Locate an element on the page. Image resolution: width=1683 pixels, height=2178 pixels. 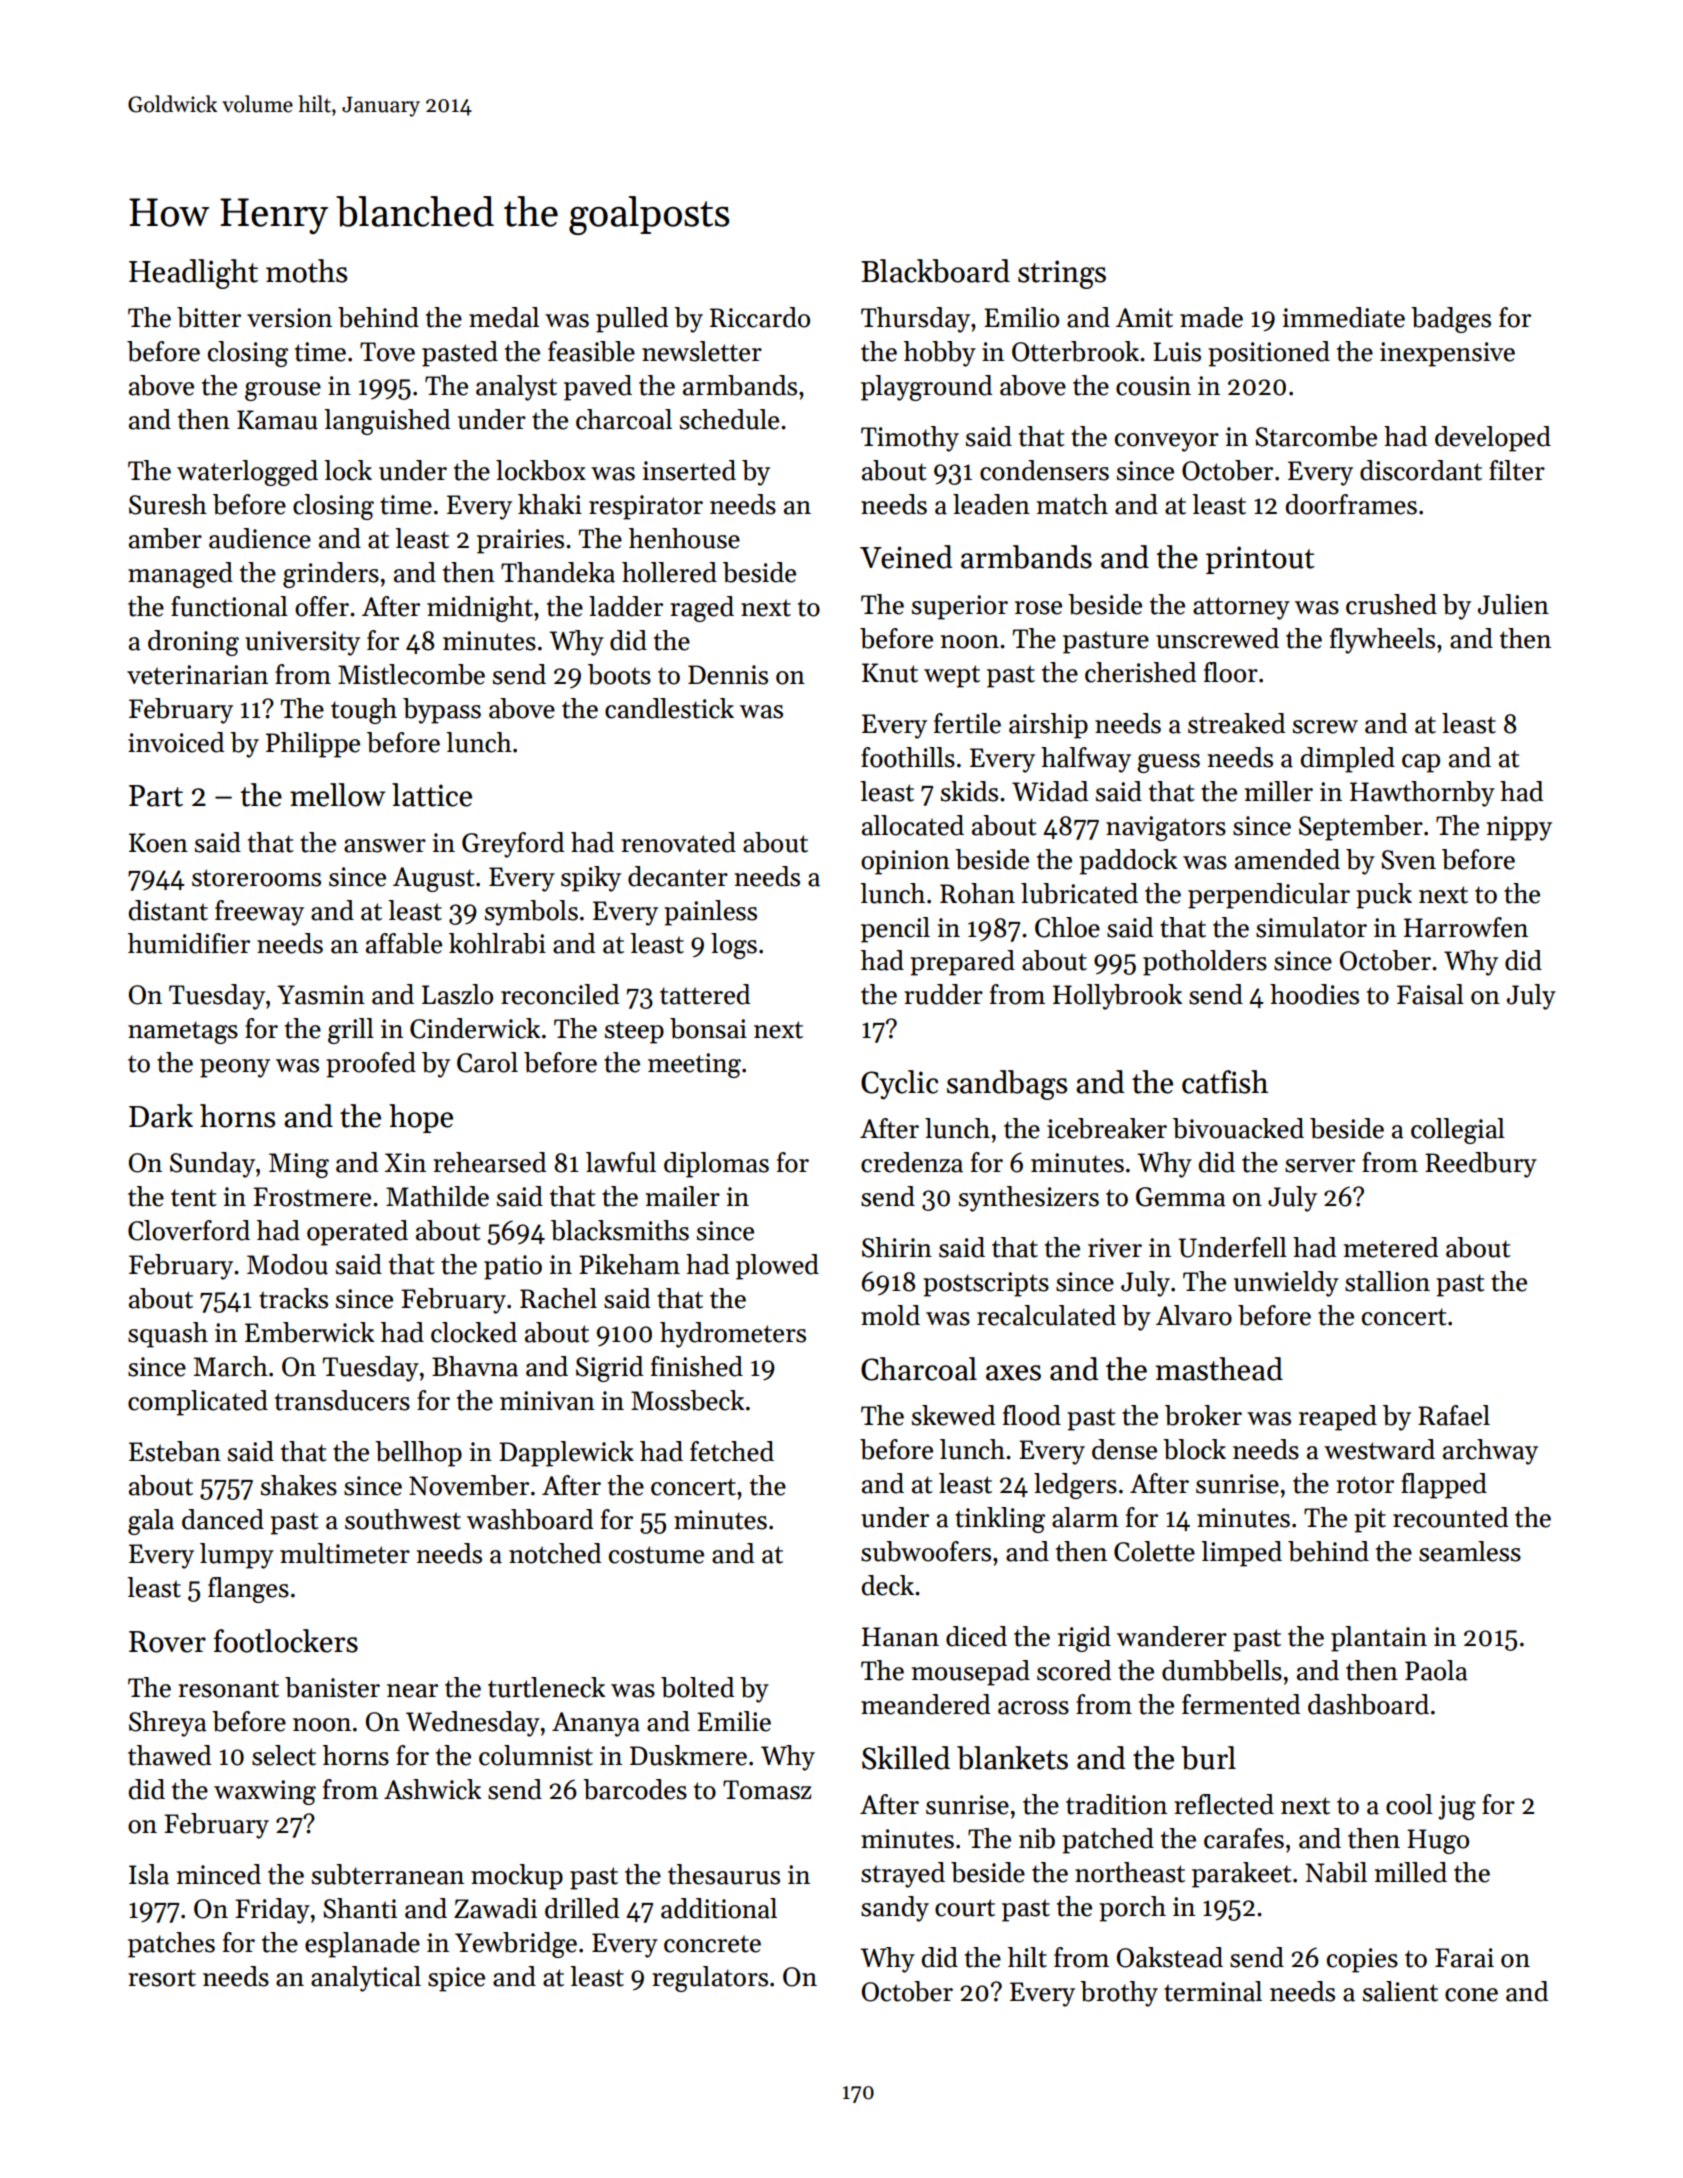
Rafael is located at coordinates (1454, 1415).
